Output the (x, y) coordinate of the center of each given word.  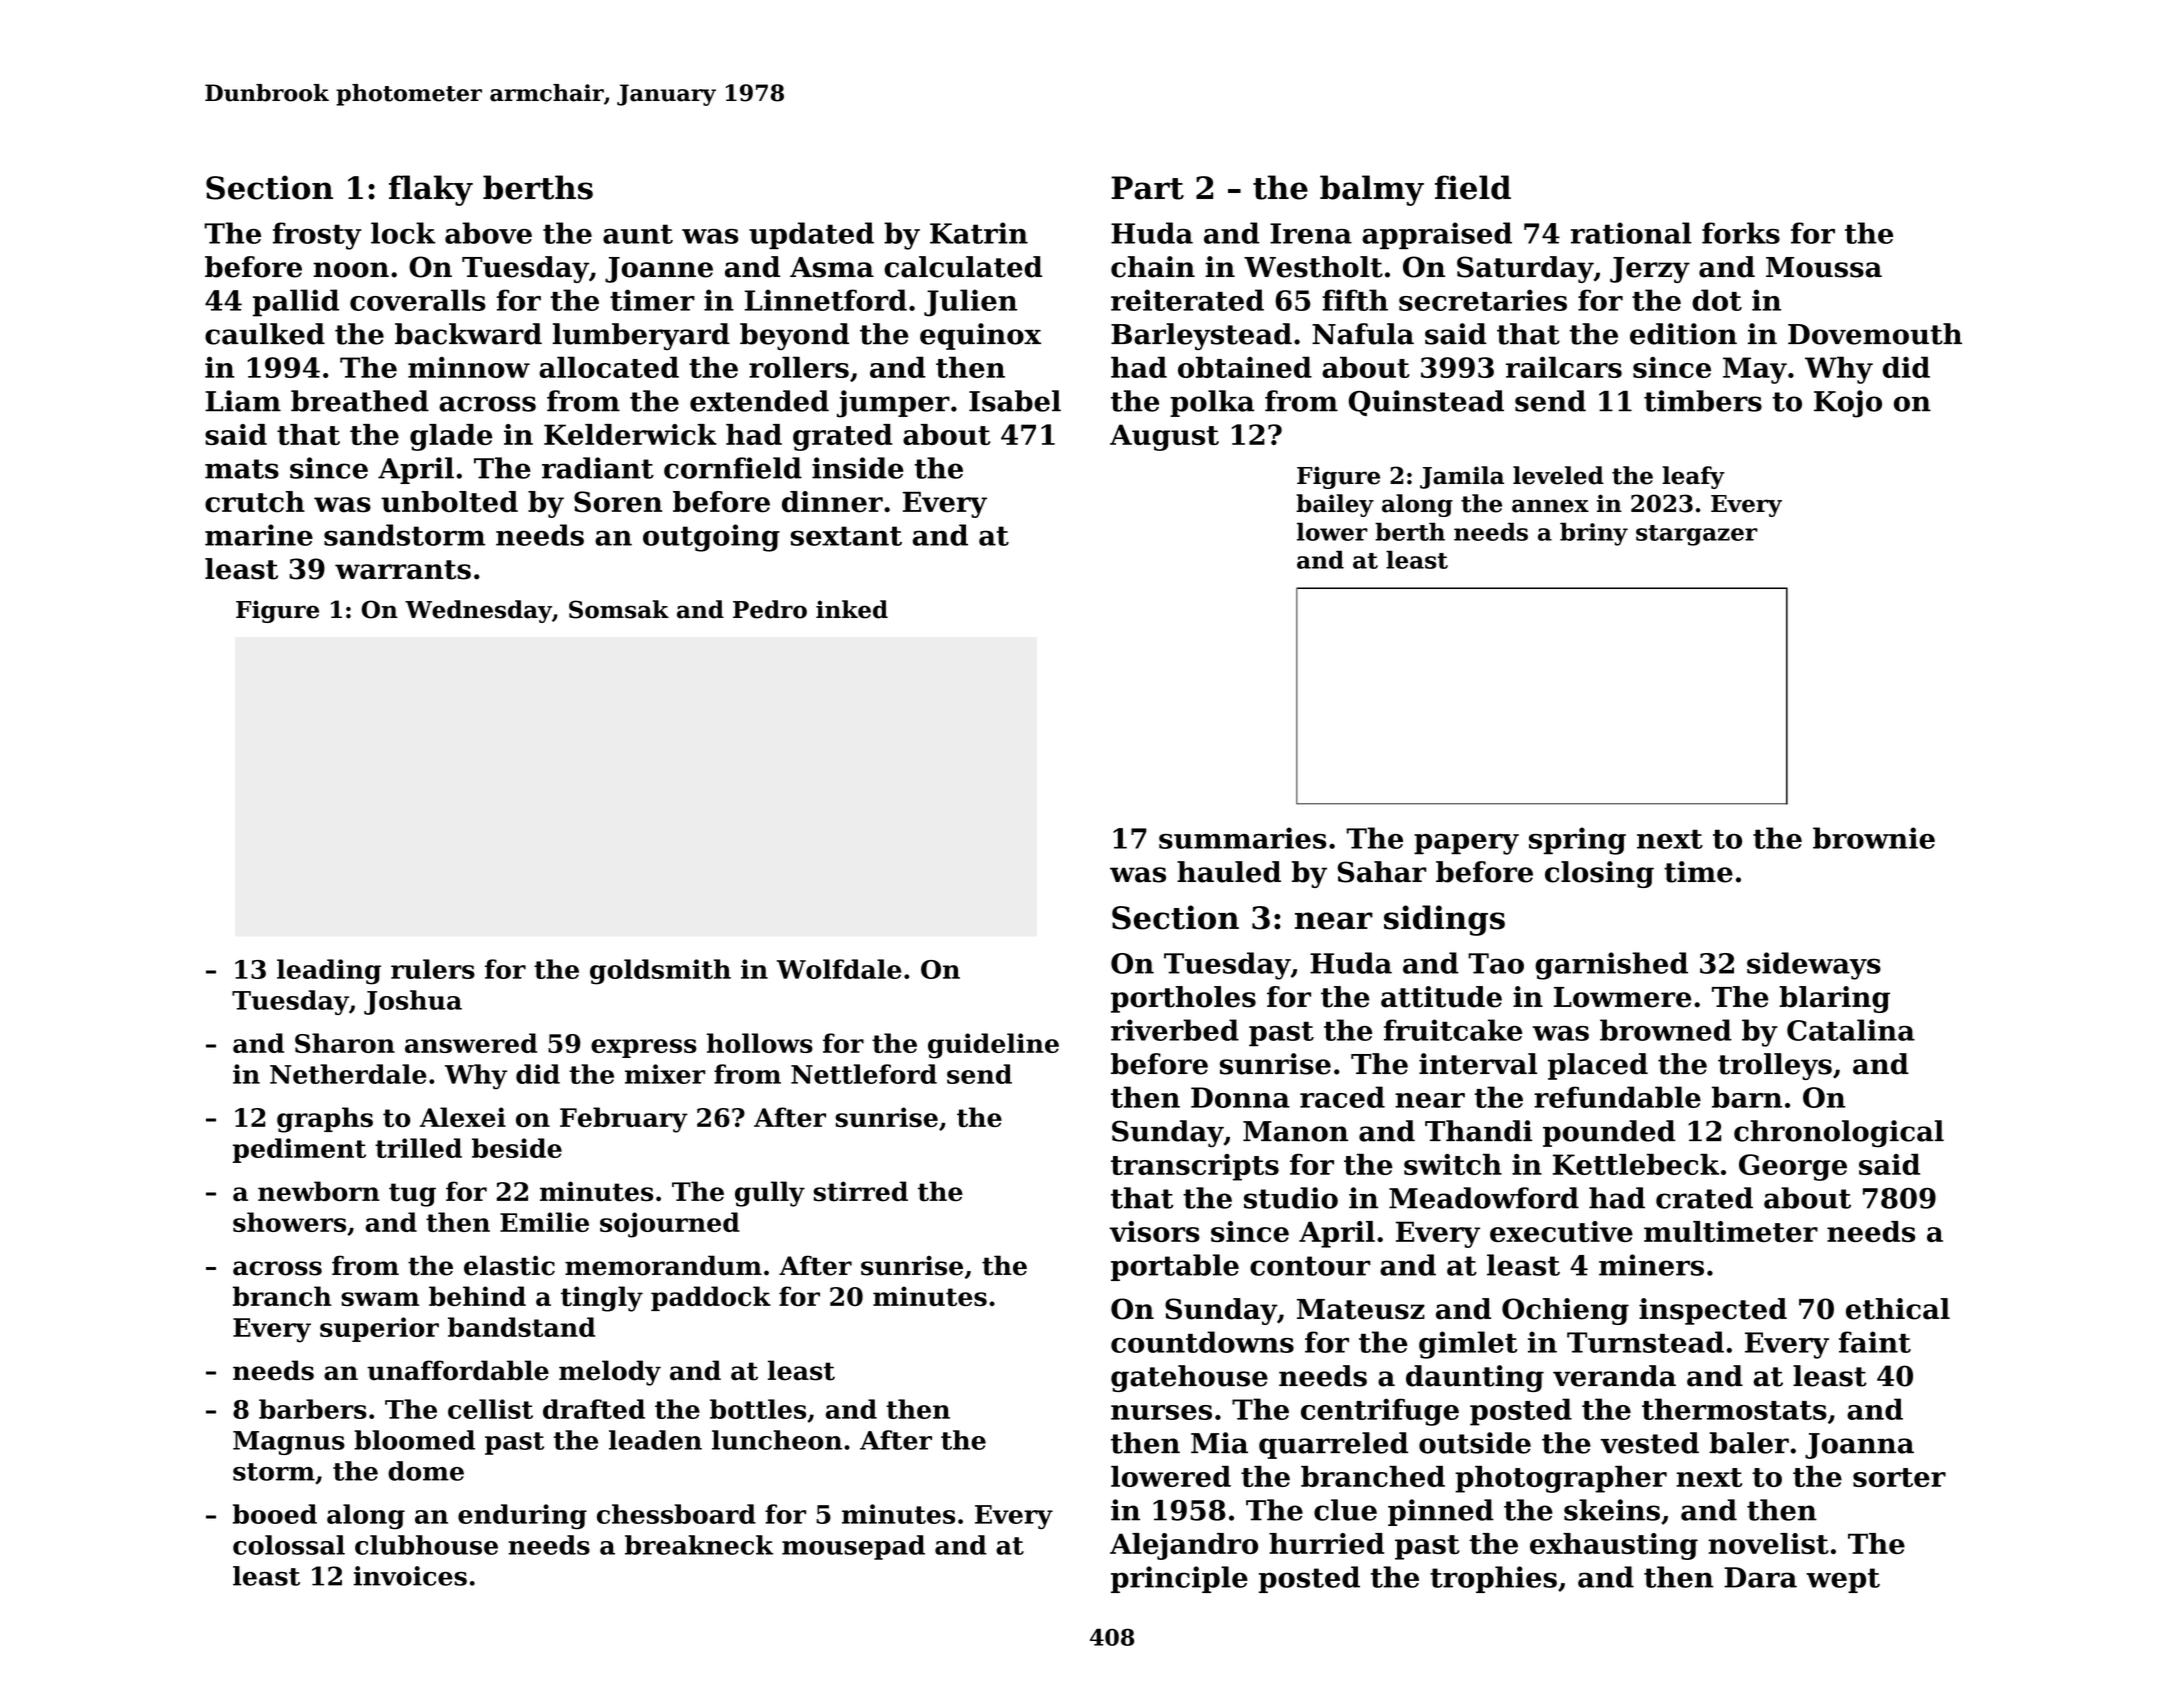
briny (1594, 534)
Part (1147, 188)
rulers (433, 969)
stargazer (1697, 535)
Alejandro (1184, 1546)
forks (1741, 233)
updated (811, 235)
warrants (403, 570)
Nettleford (864, 1074)
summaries (1243, 838)
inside (858, 468)
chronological (1839, 1134)
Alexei (463, 1117)
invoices (410, 1576)
